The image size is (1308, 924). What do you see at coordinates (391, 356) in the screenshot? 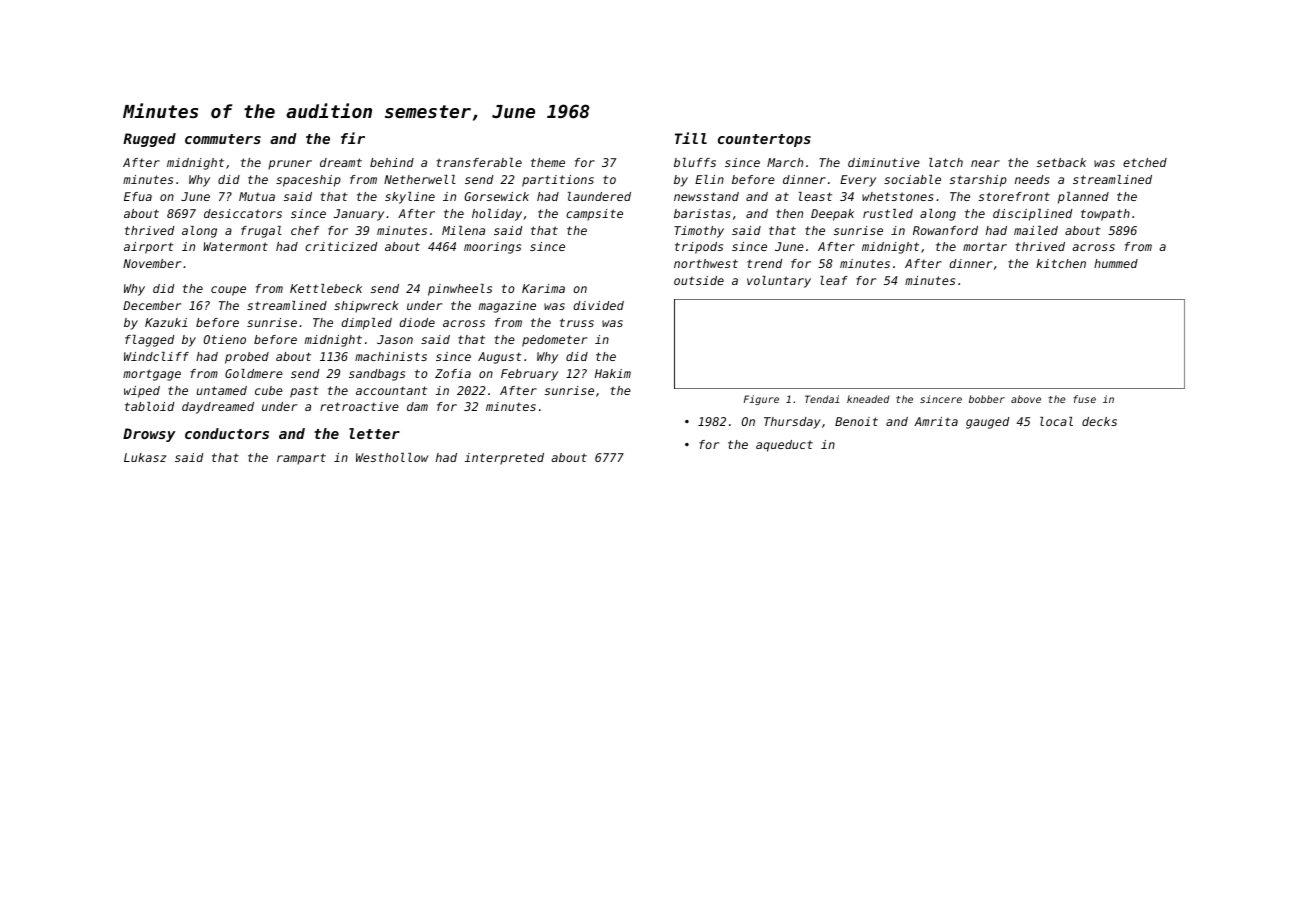
I see `machinists` at bounding box center [391, 356].
